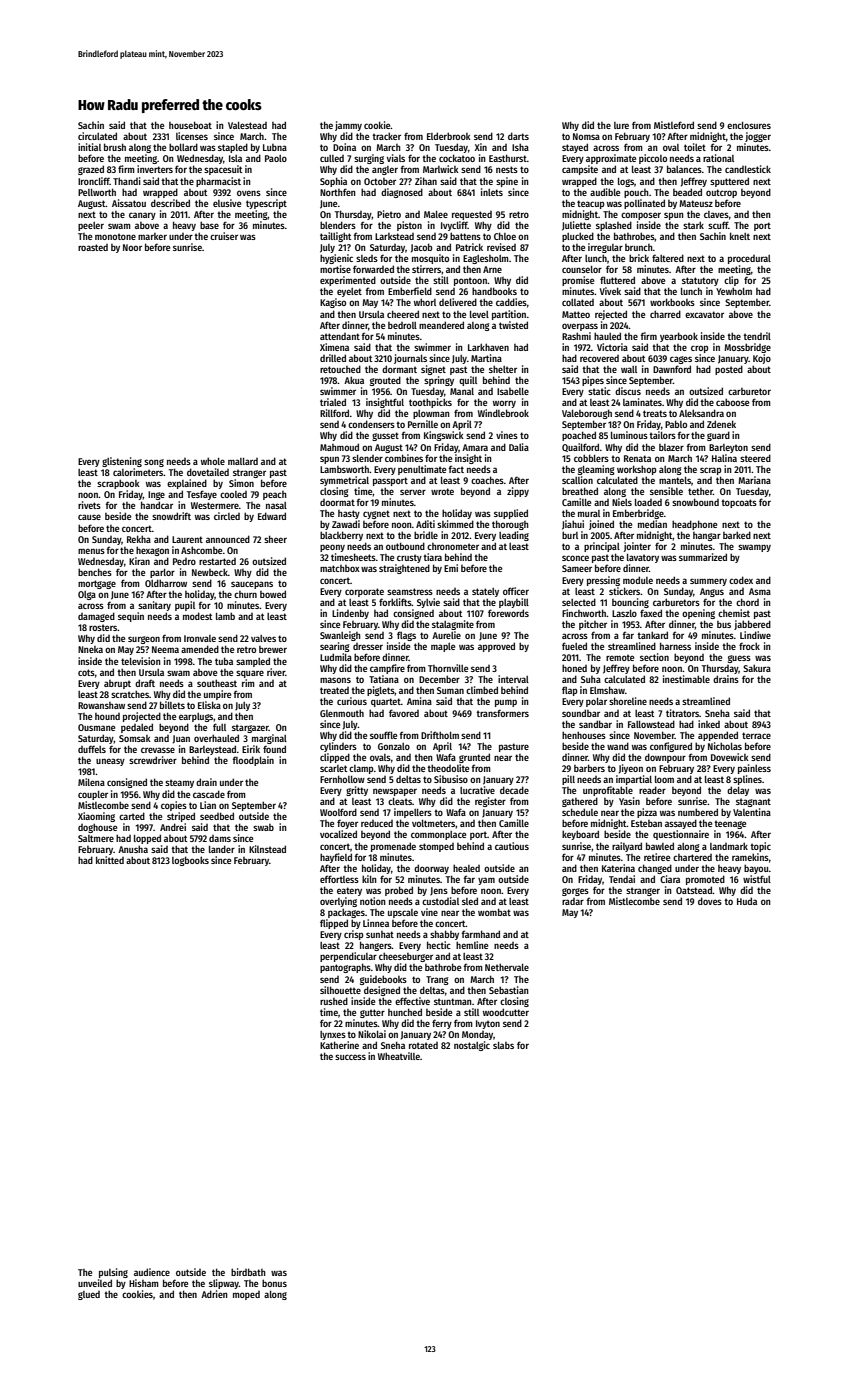 Image resolution: width=849 pixels, height=1400 pixels. Describe the element at coordinates (95, 1283) in the screenshot. I see `unveiled` at that location.
